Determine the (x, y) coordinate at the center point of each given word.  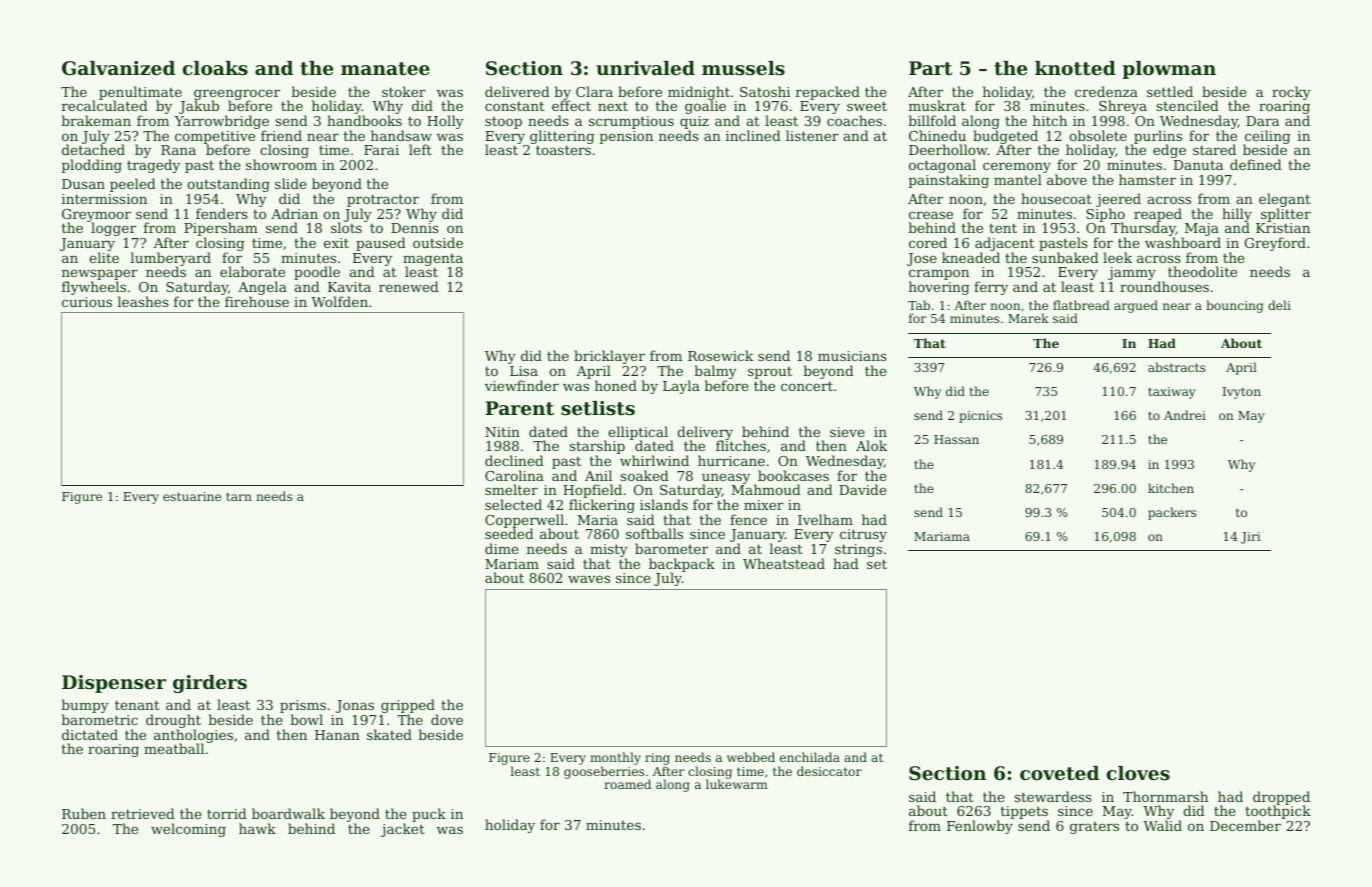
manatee (385, 69)
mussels (743, 68)
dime (502, 548)
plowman (1169, 70)
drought (173, 721)
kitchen (1171, 488)
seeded (509, 534)
